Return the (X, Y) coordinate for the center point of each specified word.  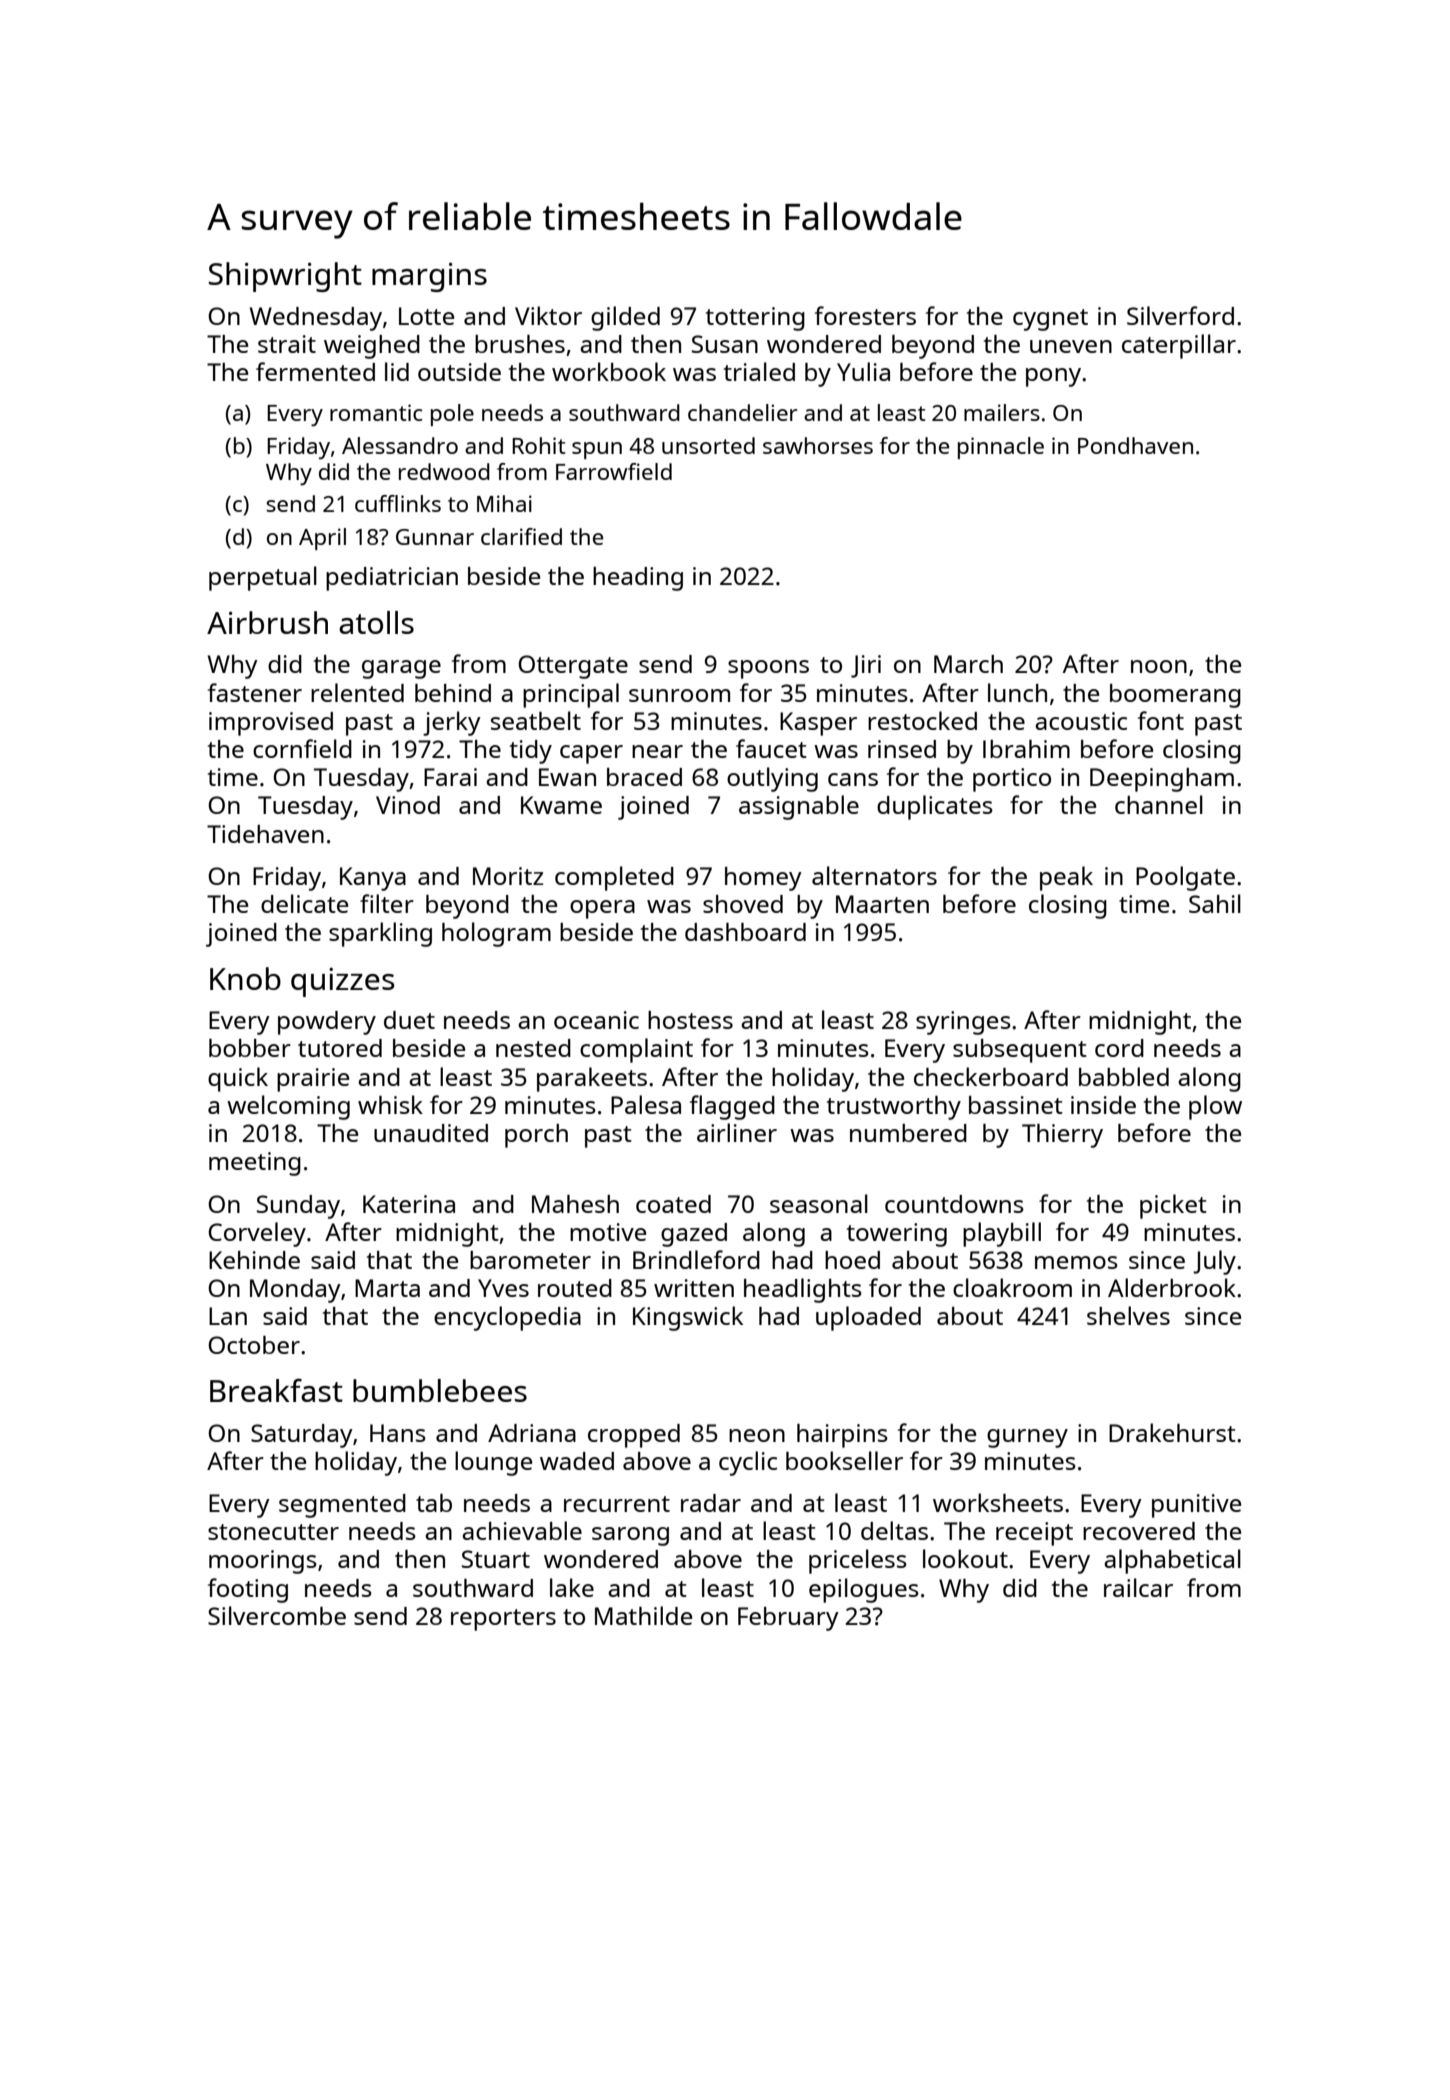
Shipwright (285, 277)
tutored (340, 1048)
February (788, 1619)
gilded (625, 318)
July (1214, 1262)
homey (763, 879)
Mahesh (575, 1204)
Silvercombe (277, 1615)
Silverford (1180, 315)
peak (1066, 878)
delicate (304, 903)
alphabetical (1172, 1561)
